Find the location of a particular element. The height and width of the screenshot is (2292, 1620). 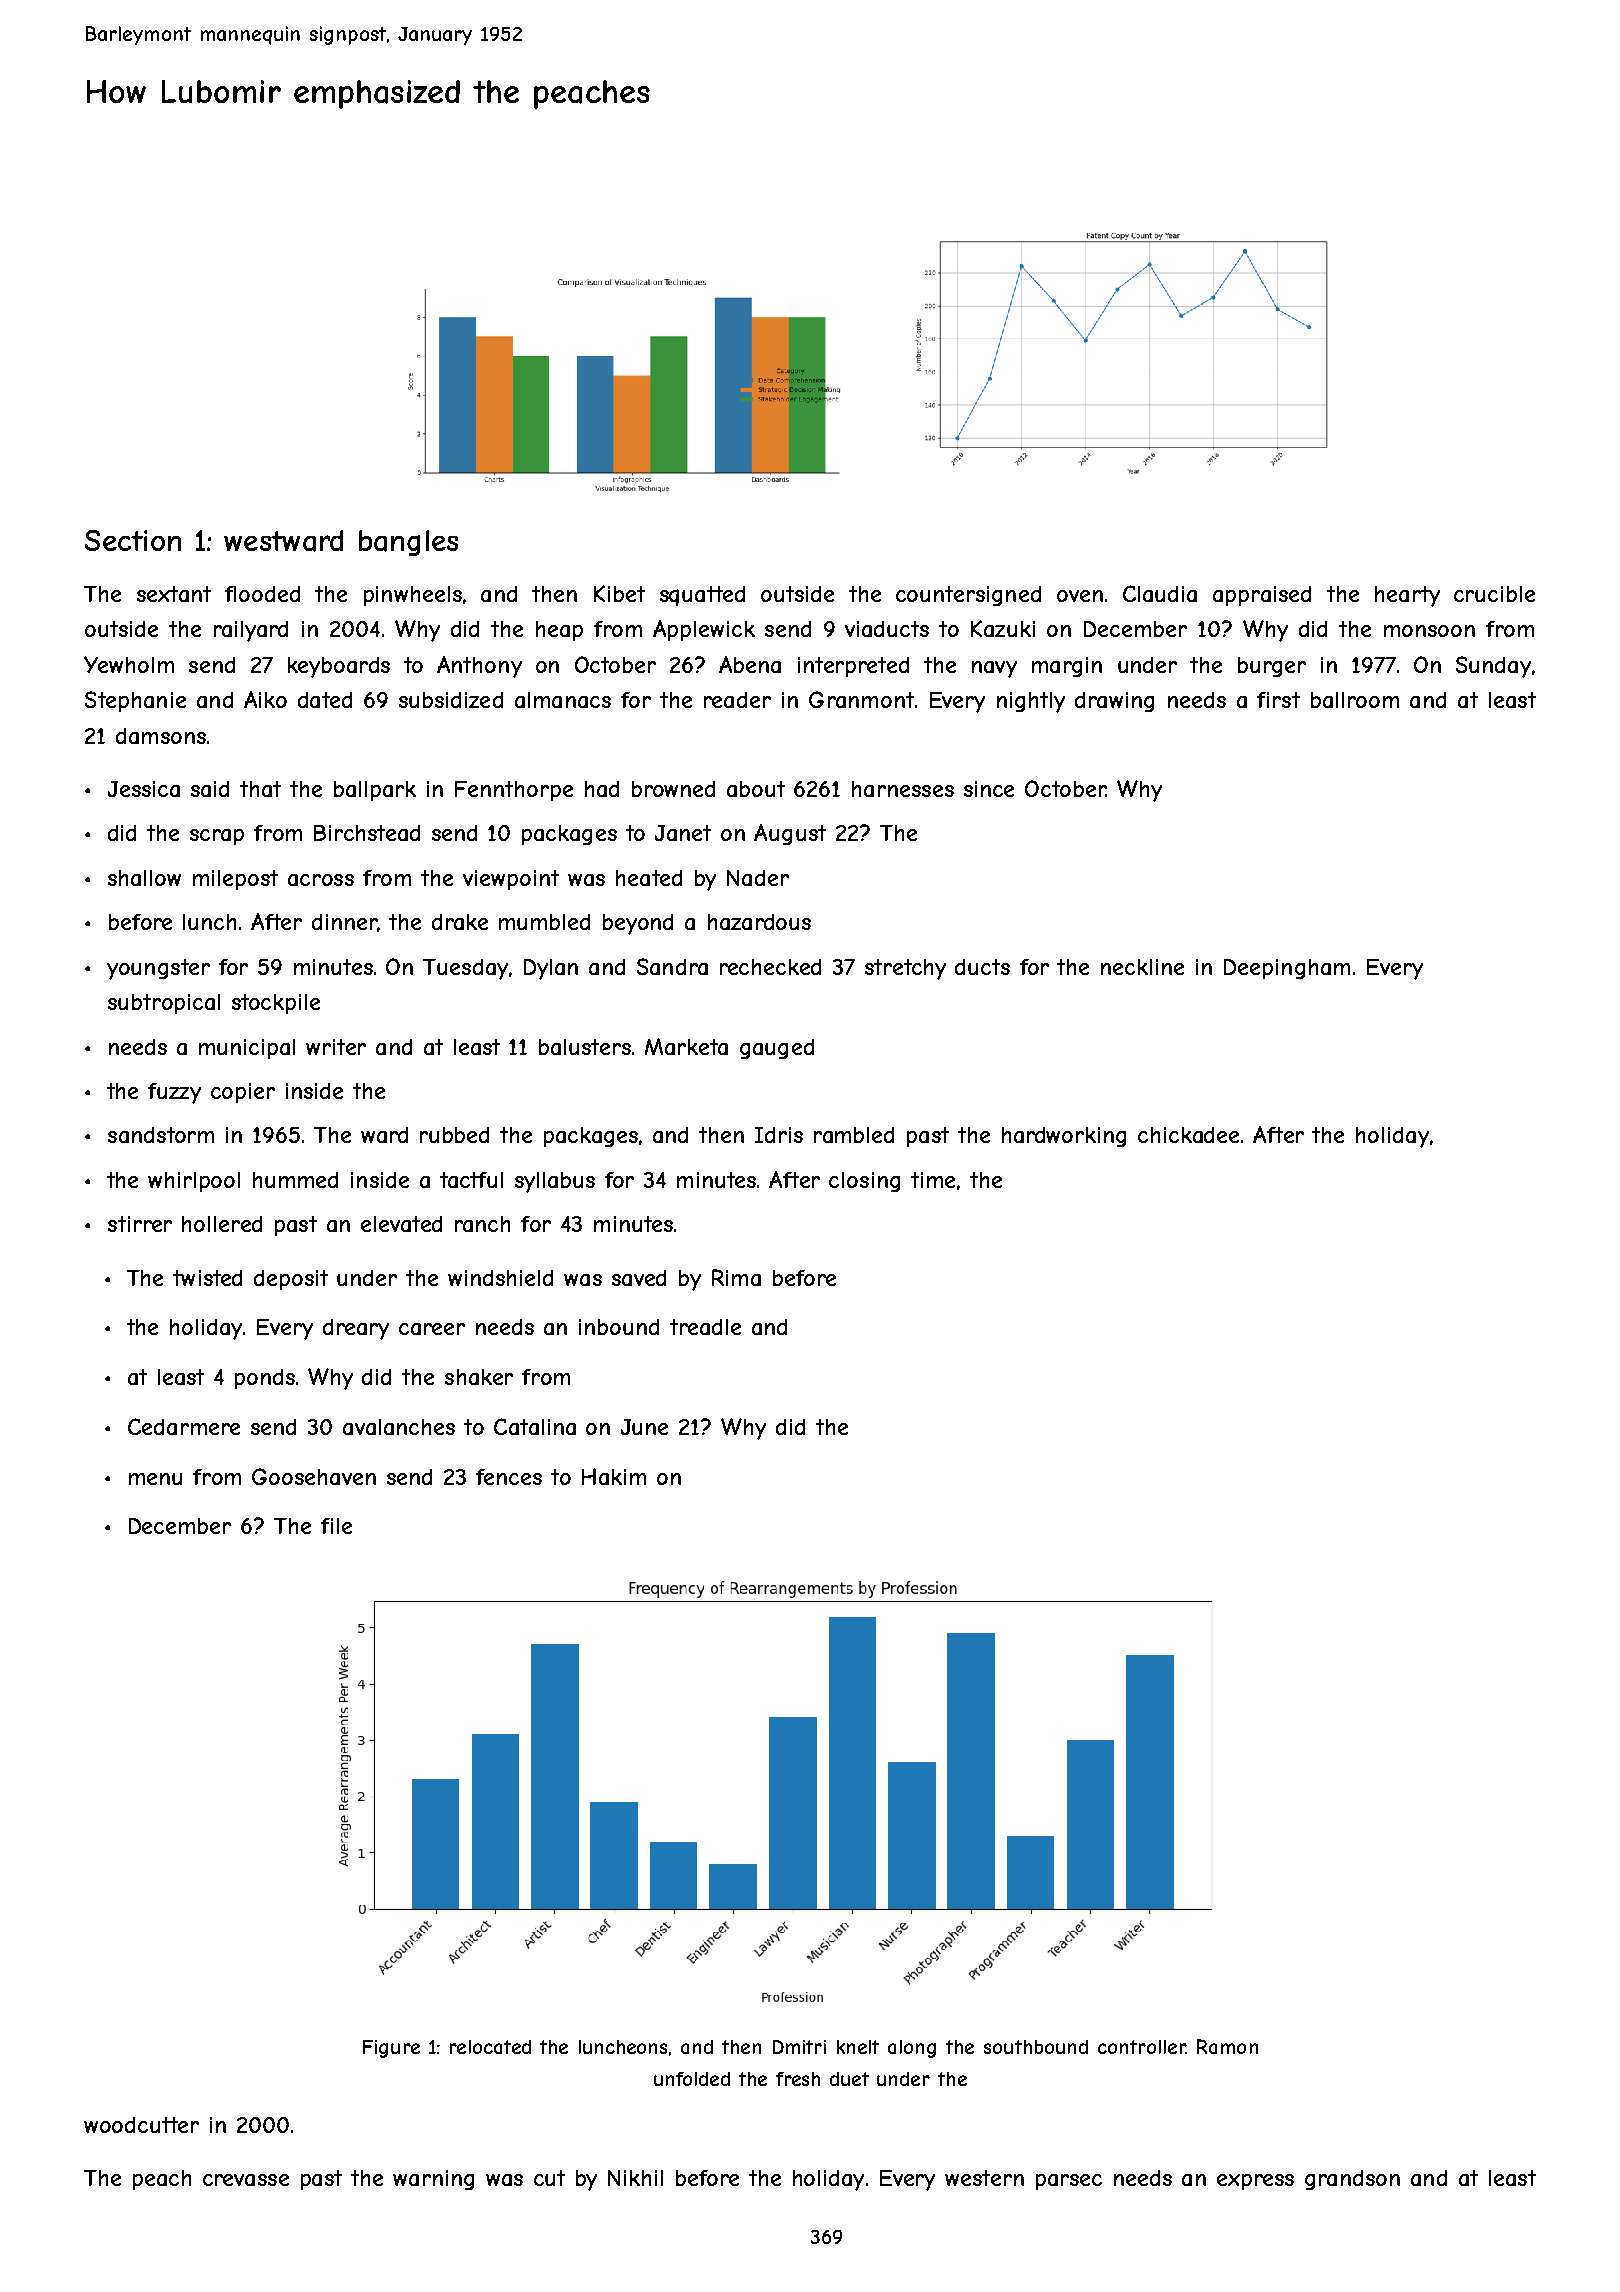

grandson is located at coordinates (1352, 2180).
